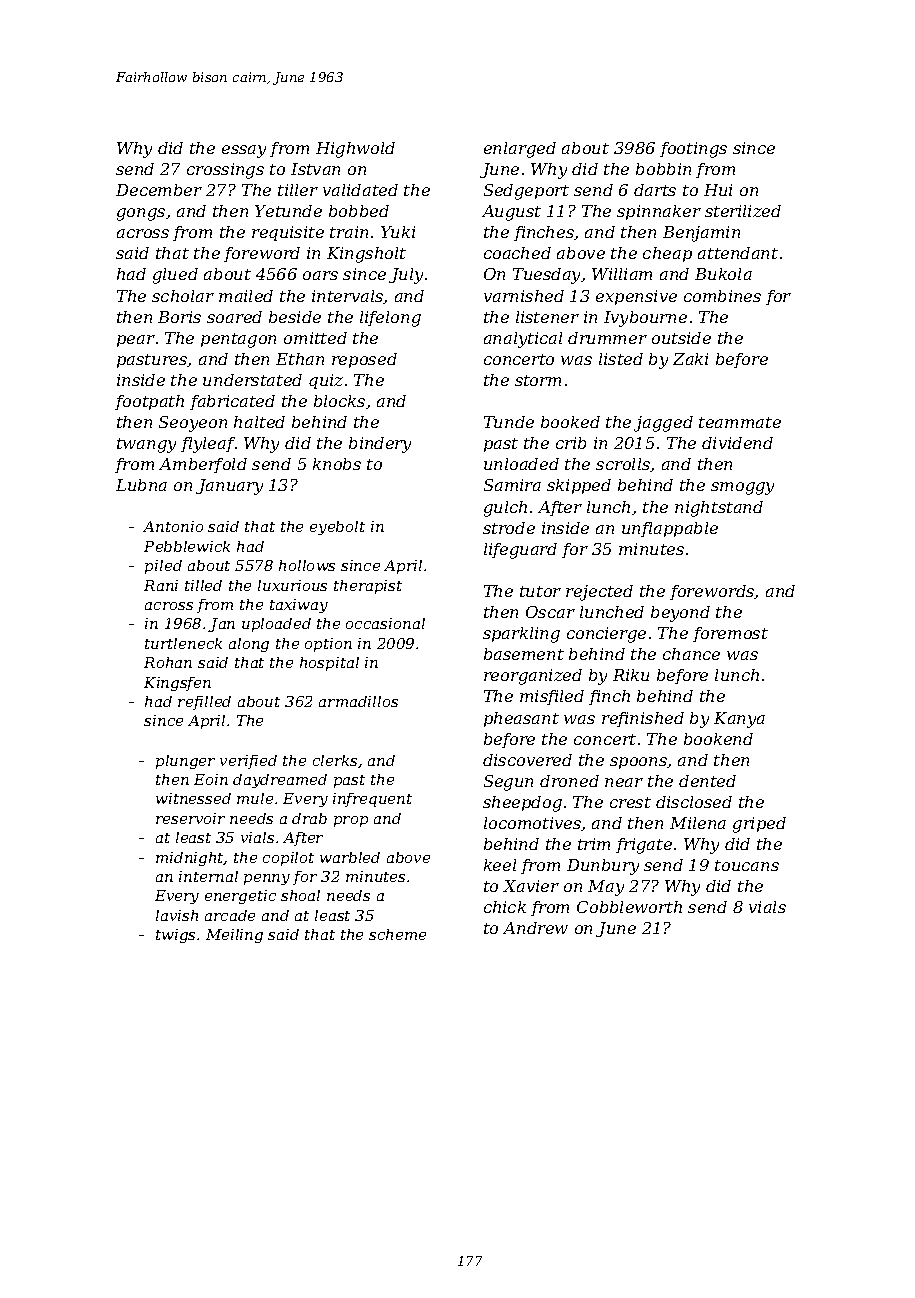 This image has width=915, height=1298. What do you see at coordinates (740, 422) in the image?
I see `teammate` at bounding box center [740, 422].
